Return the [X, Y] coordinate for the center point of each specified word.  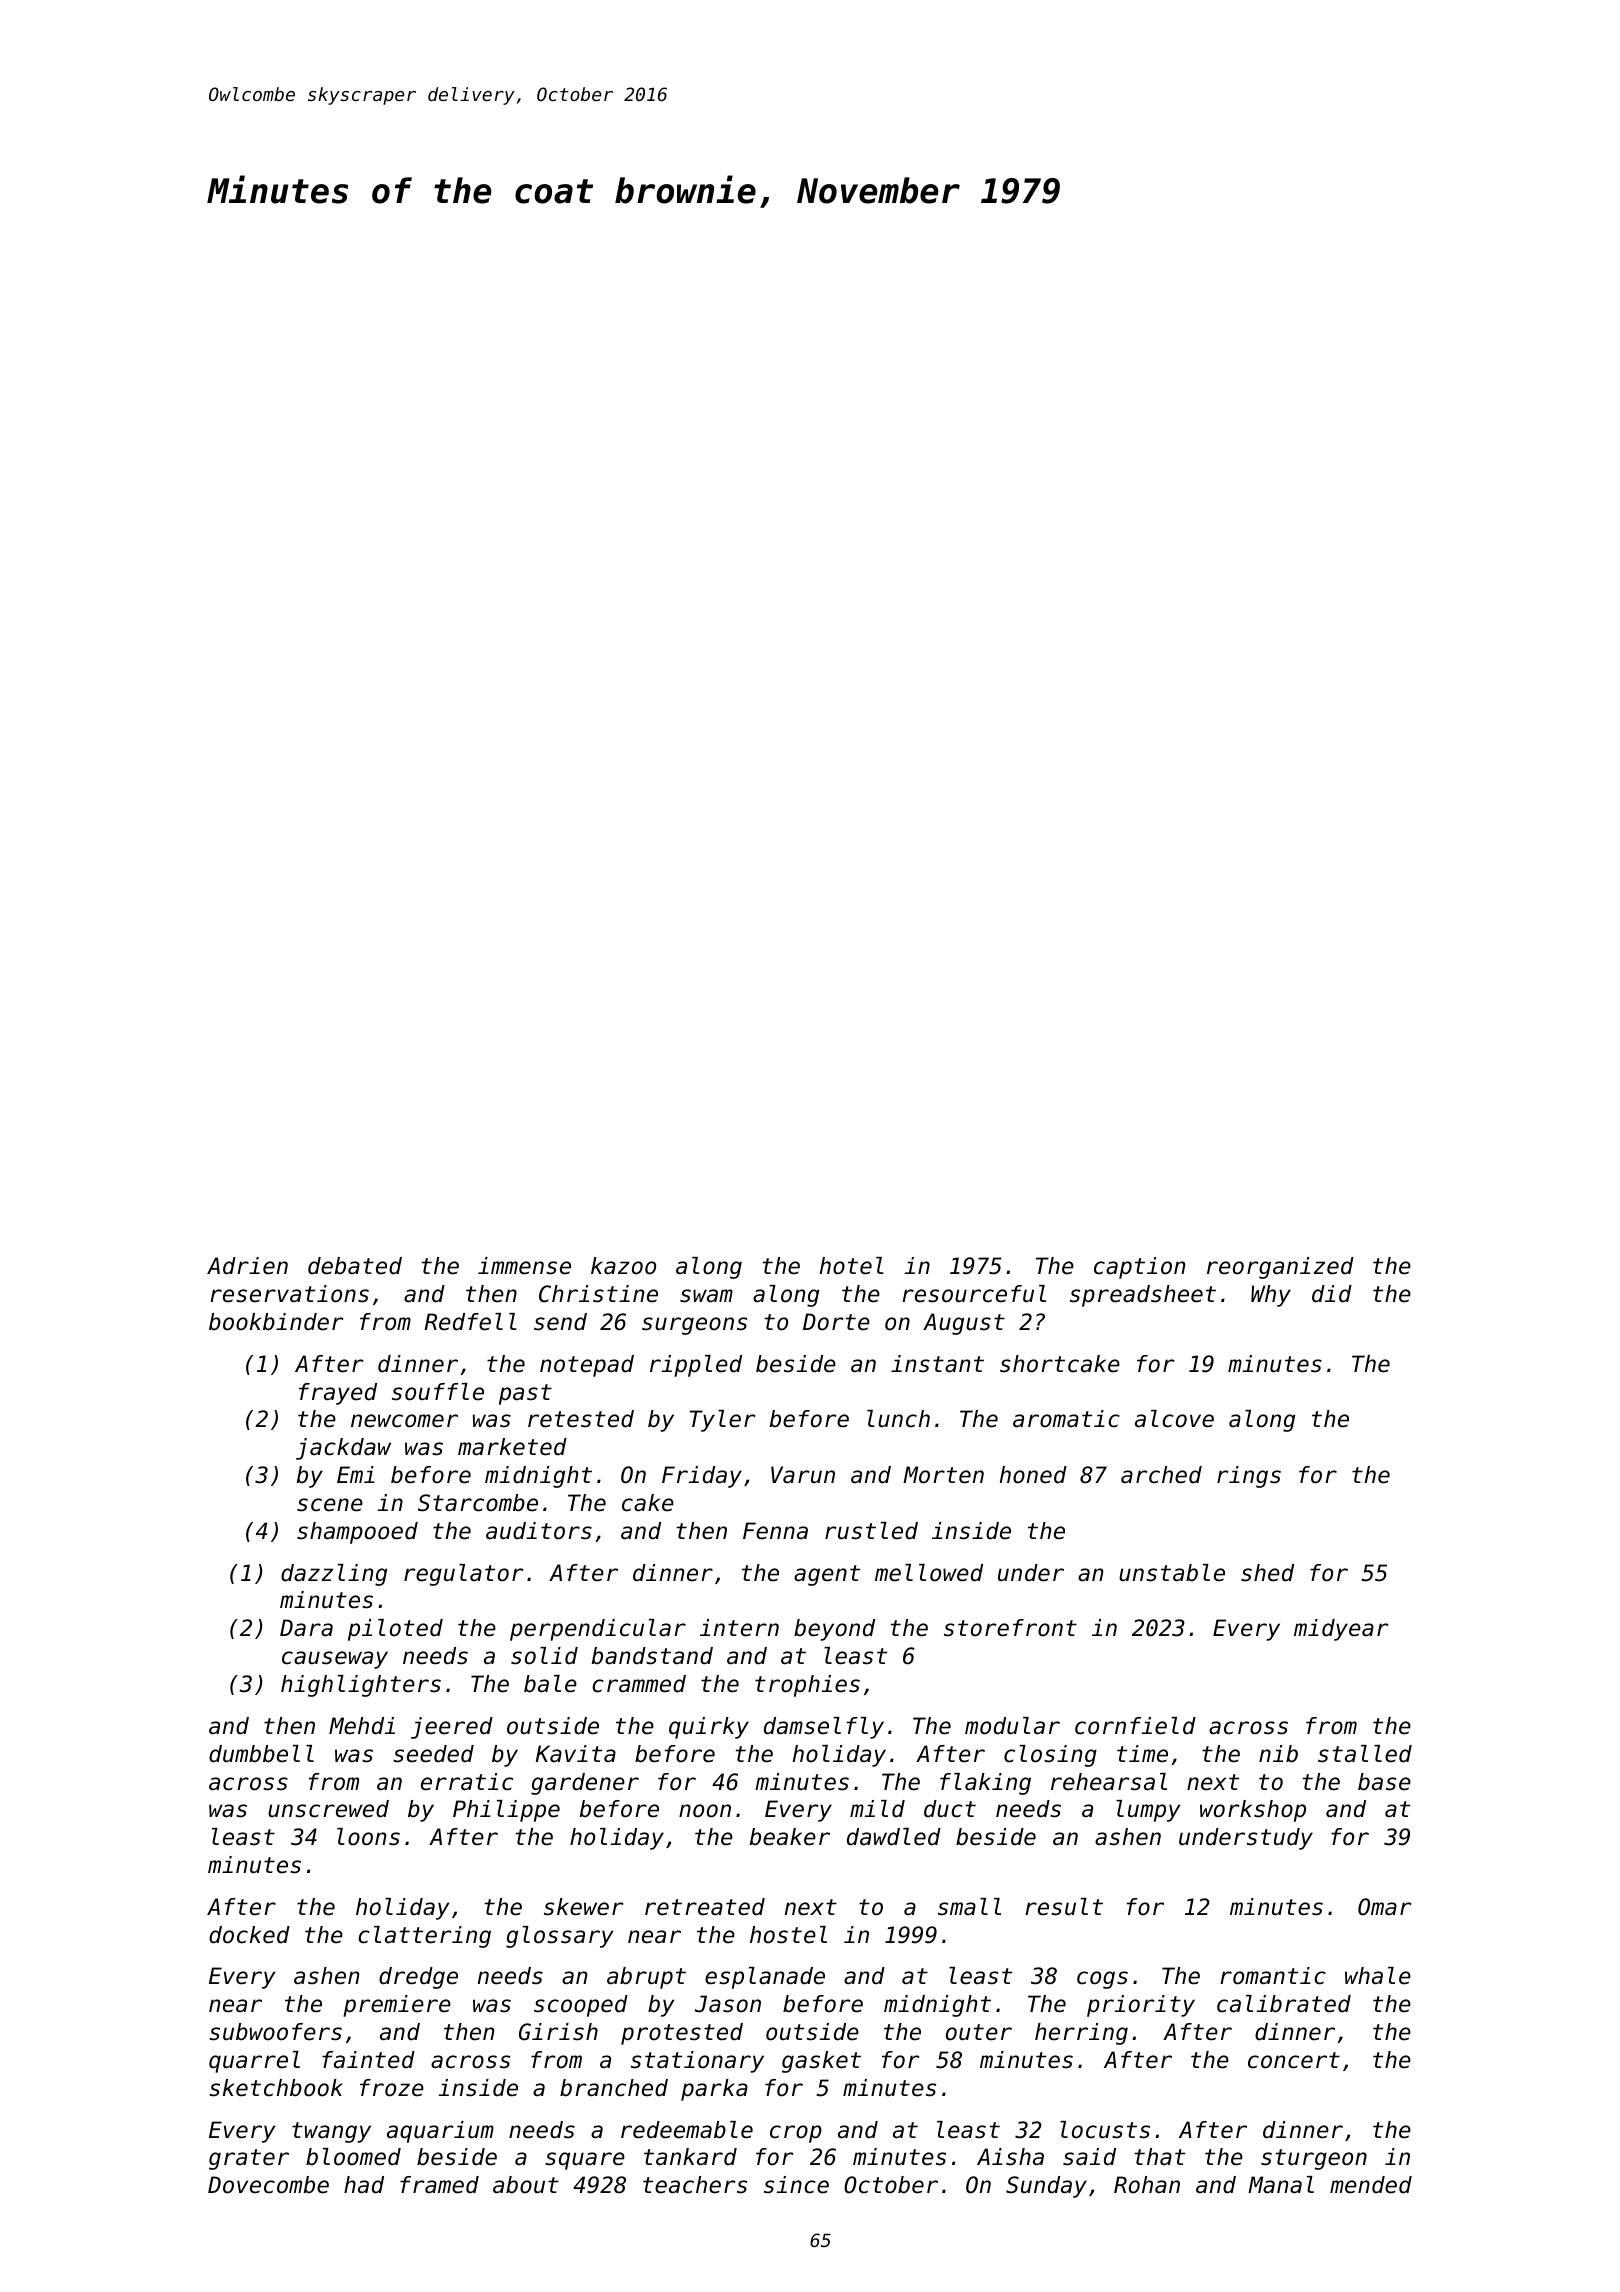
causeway [335, 1660]
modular [1012, 1726]
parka [714, 2090]
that [1160, 2157]
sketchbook [276, 2088]
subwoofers [275, 2032]
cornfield [1135, 1726]
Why [1271, 1296]
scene [330, 1505]
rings [1249, 1477]
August [964, 1324]
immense [524, 1266]
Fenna [775, 1531]
